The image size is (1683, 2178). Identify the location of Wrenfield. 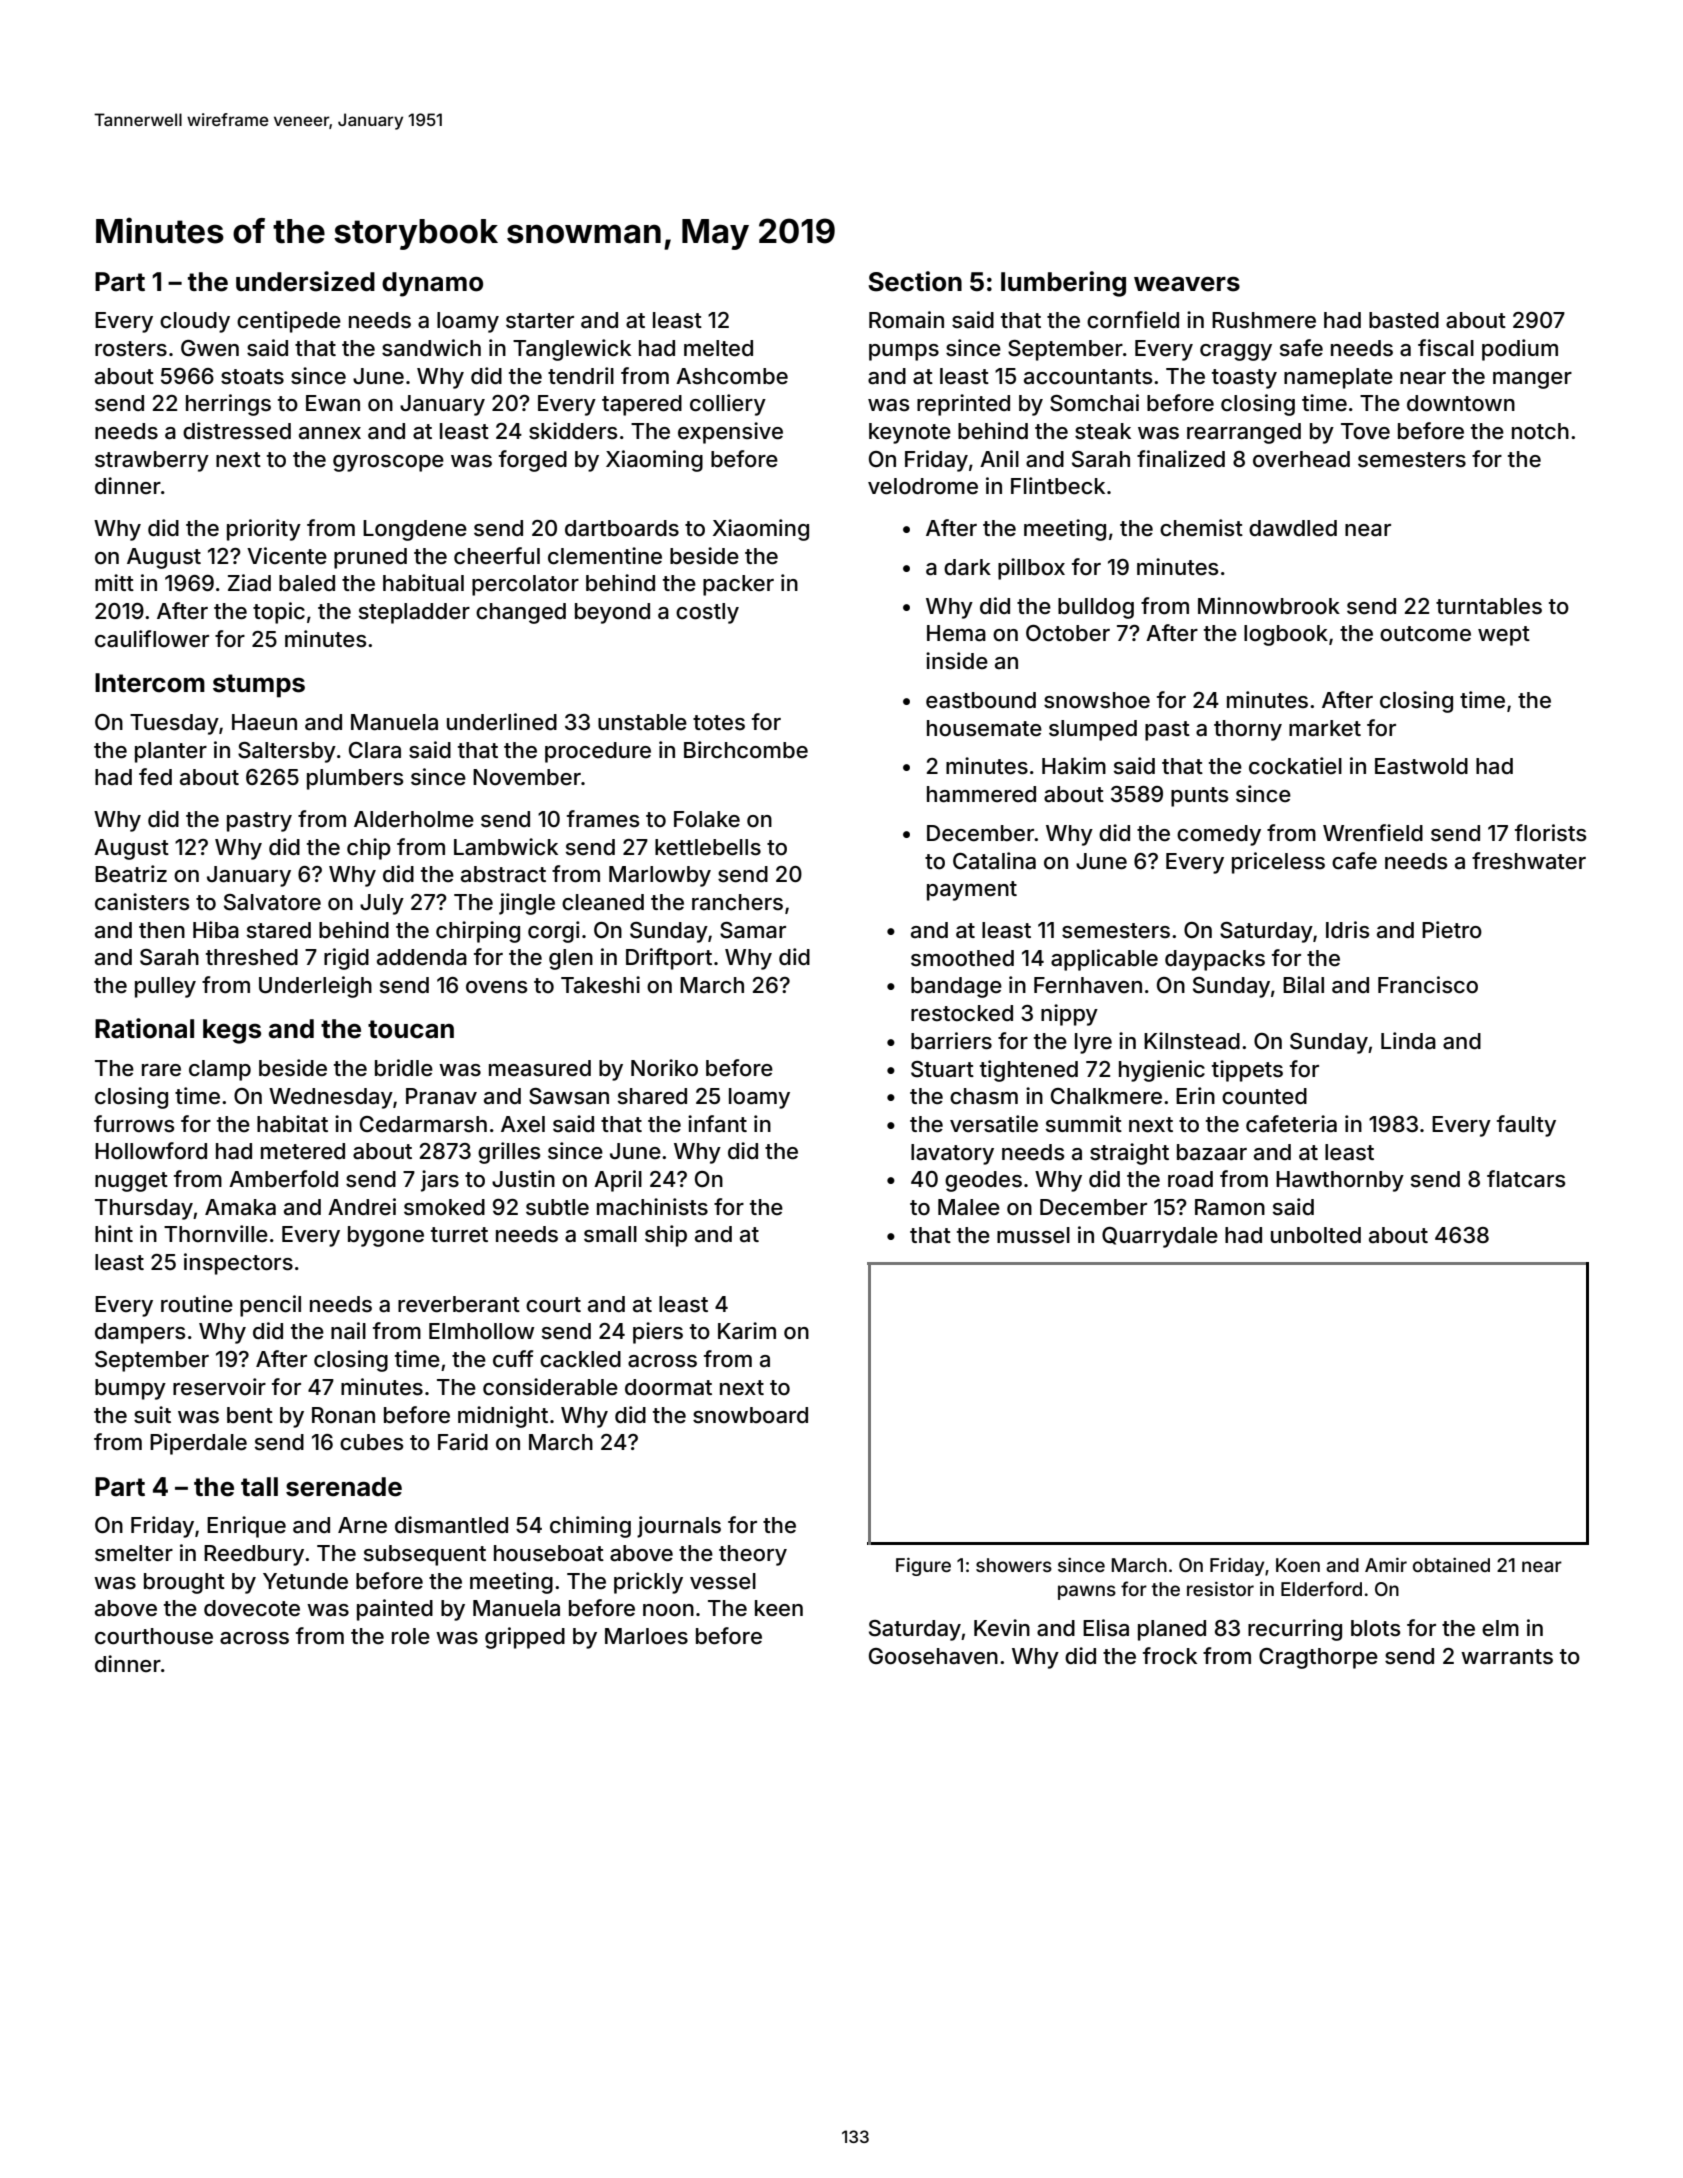
(1373, 833).
